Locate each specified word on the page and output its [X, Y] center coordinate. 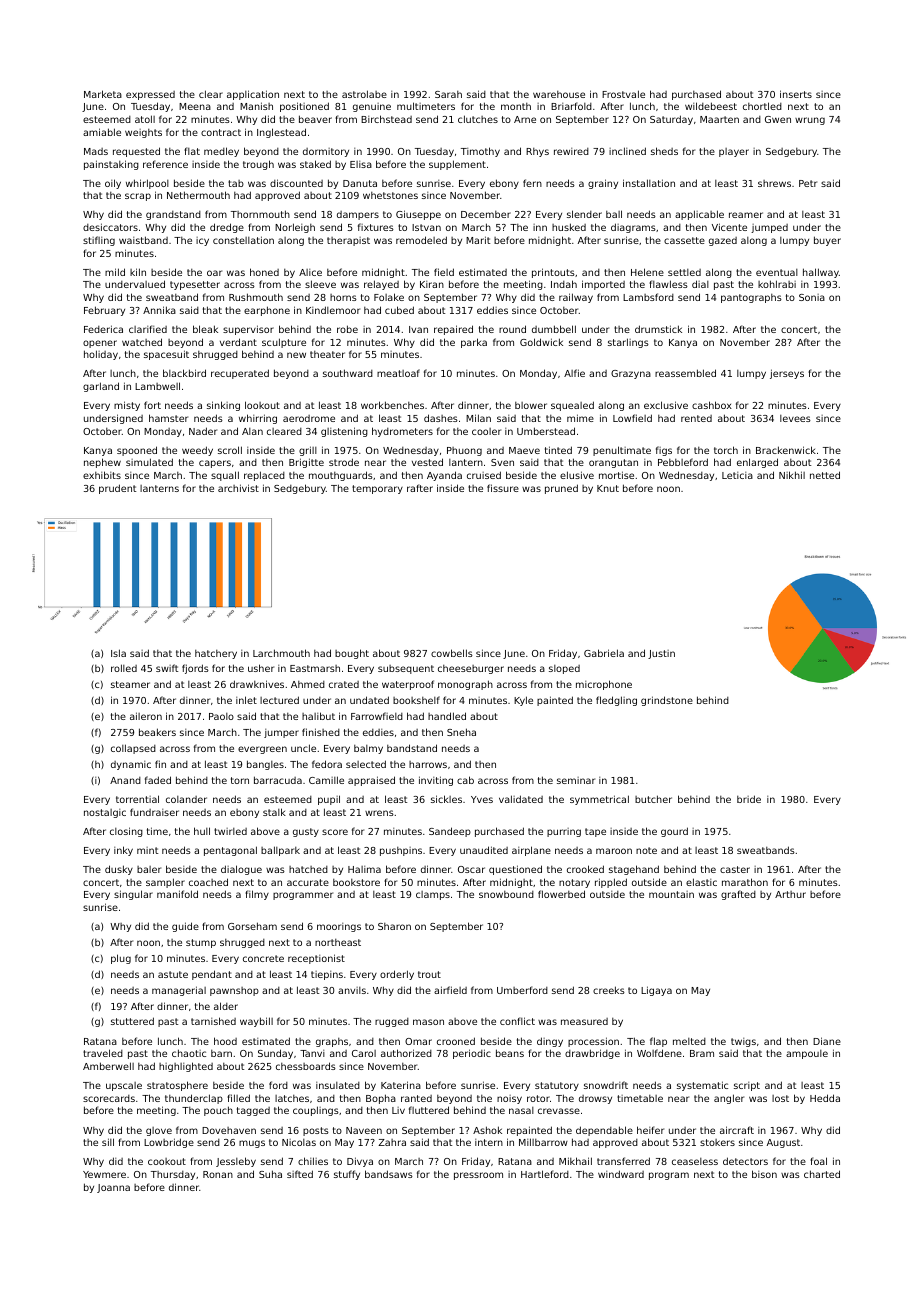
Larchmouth [281, 653]
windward [621, 1174]
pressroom [478, 1176]
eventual [777, 272]
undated [369, 700]
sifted [300, 1174]
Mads [96, 151]
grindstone [667, 701]
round [512, 329]
